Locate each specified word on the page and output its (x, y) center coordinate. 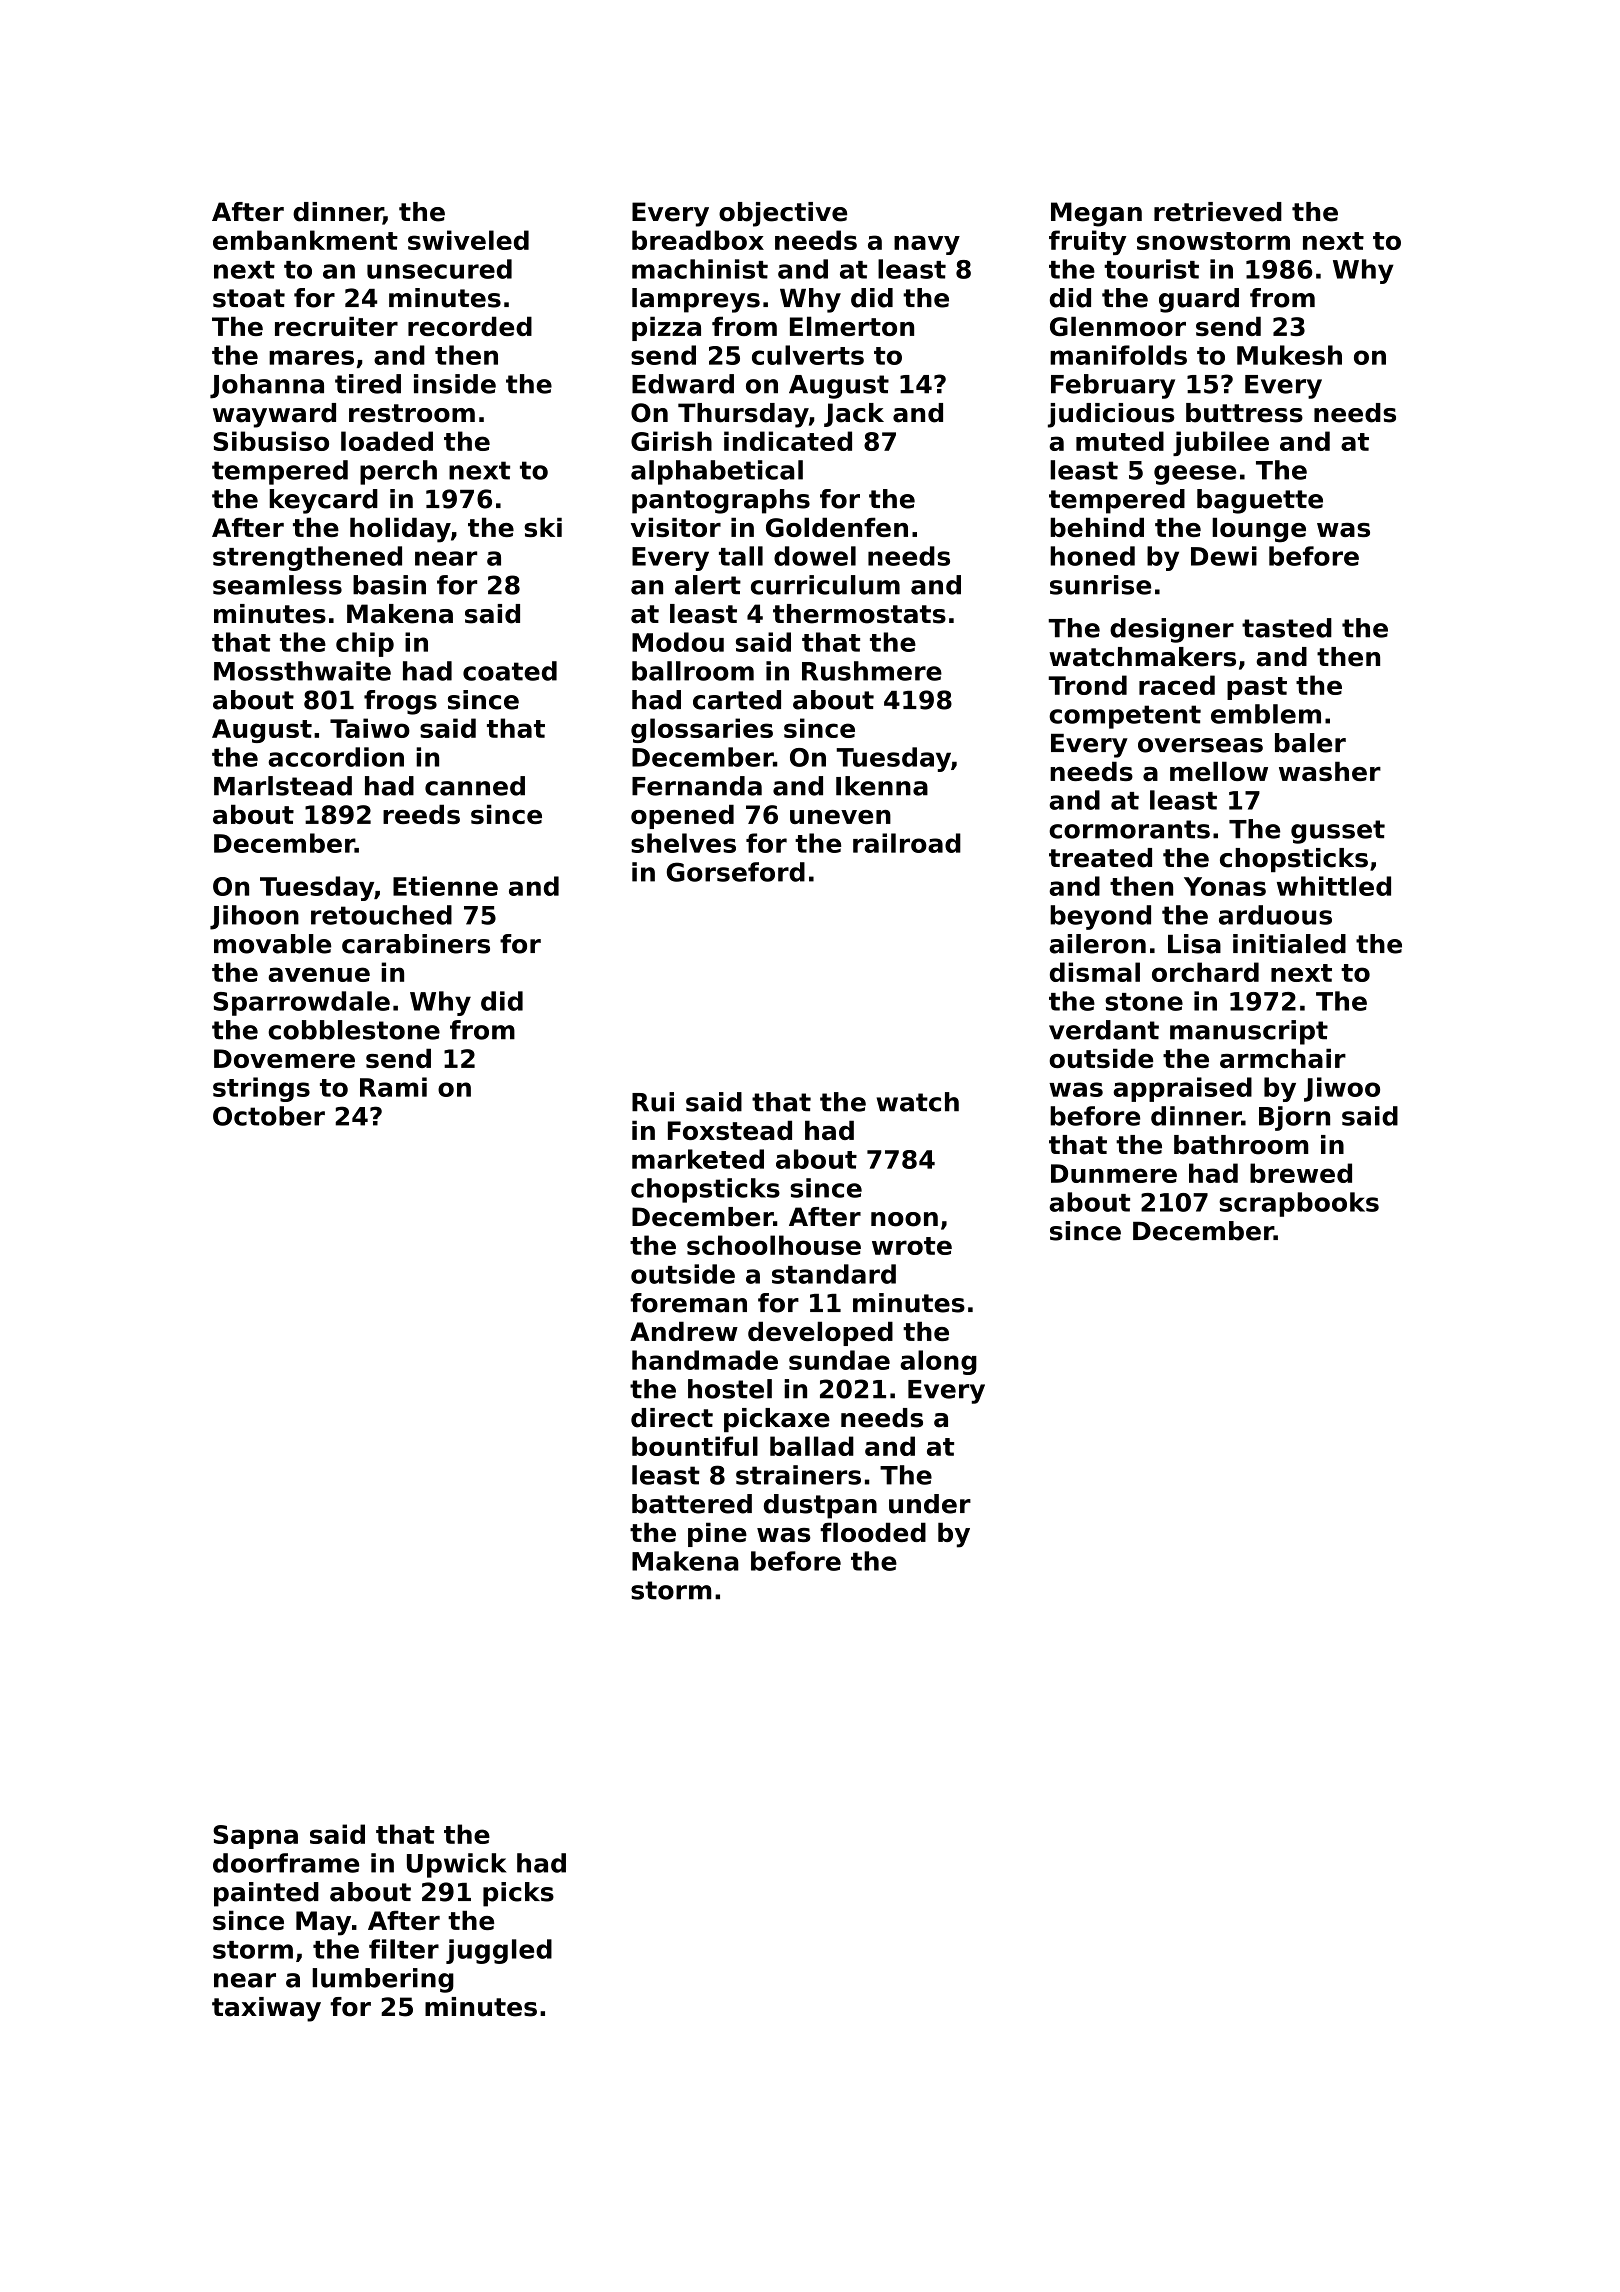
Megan (1096, 214)
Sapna (255, 1837)
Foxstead (730, 1130)
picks (518, 1894)
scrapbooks (1299, 1204)
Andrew (684, 1331)
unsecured (439, 269)
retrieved (1218, 212)
